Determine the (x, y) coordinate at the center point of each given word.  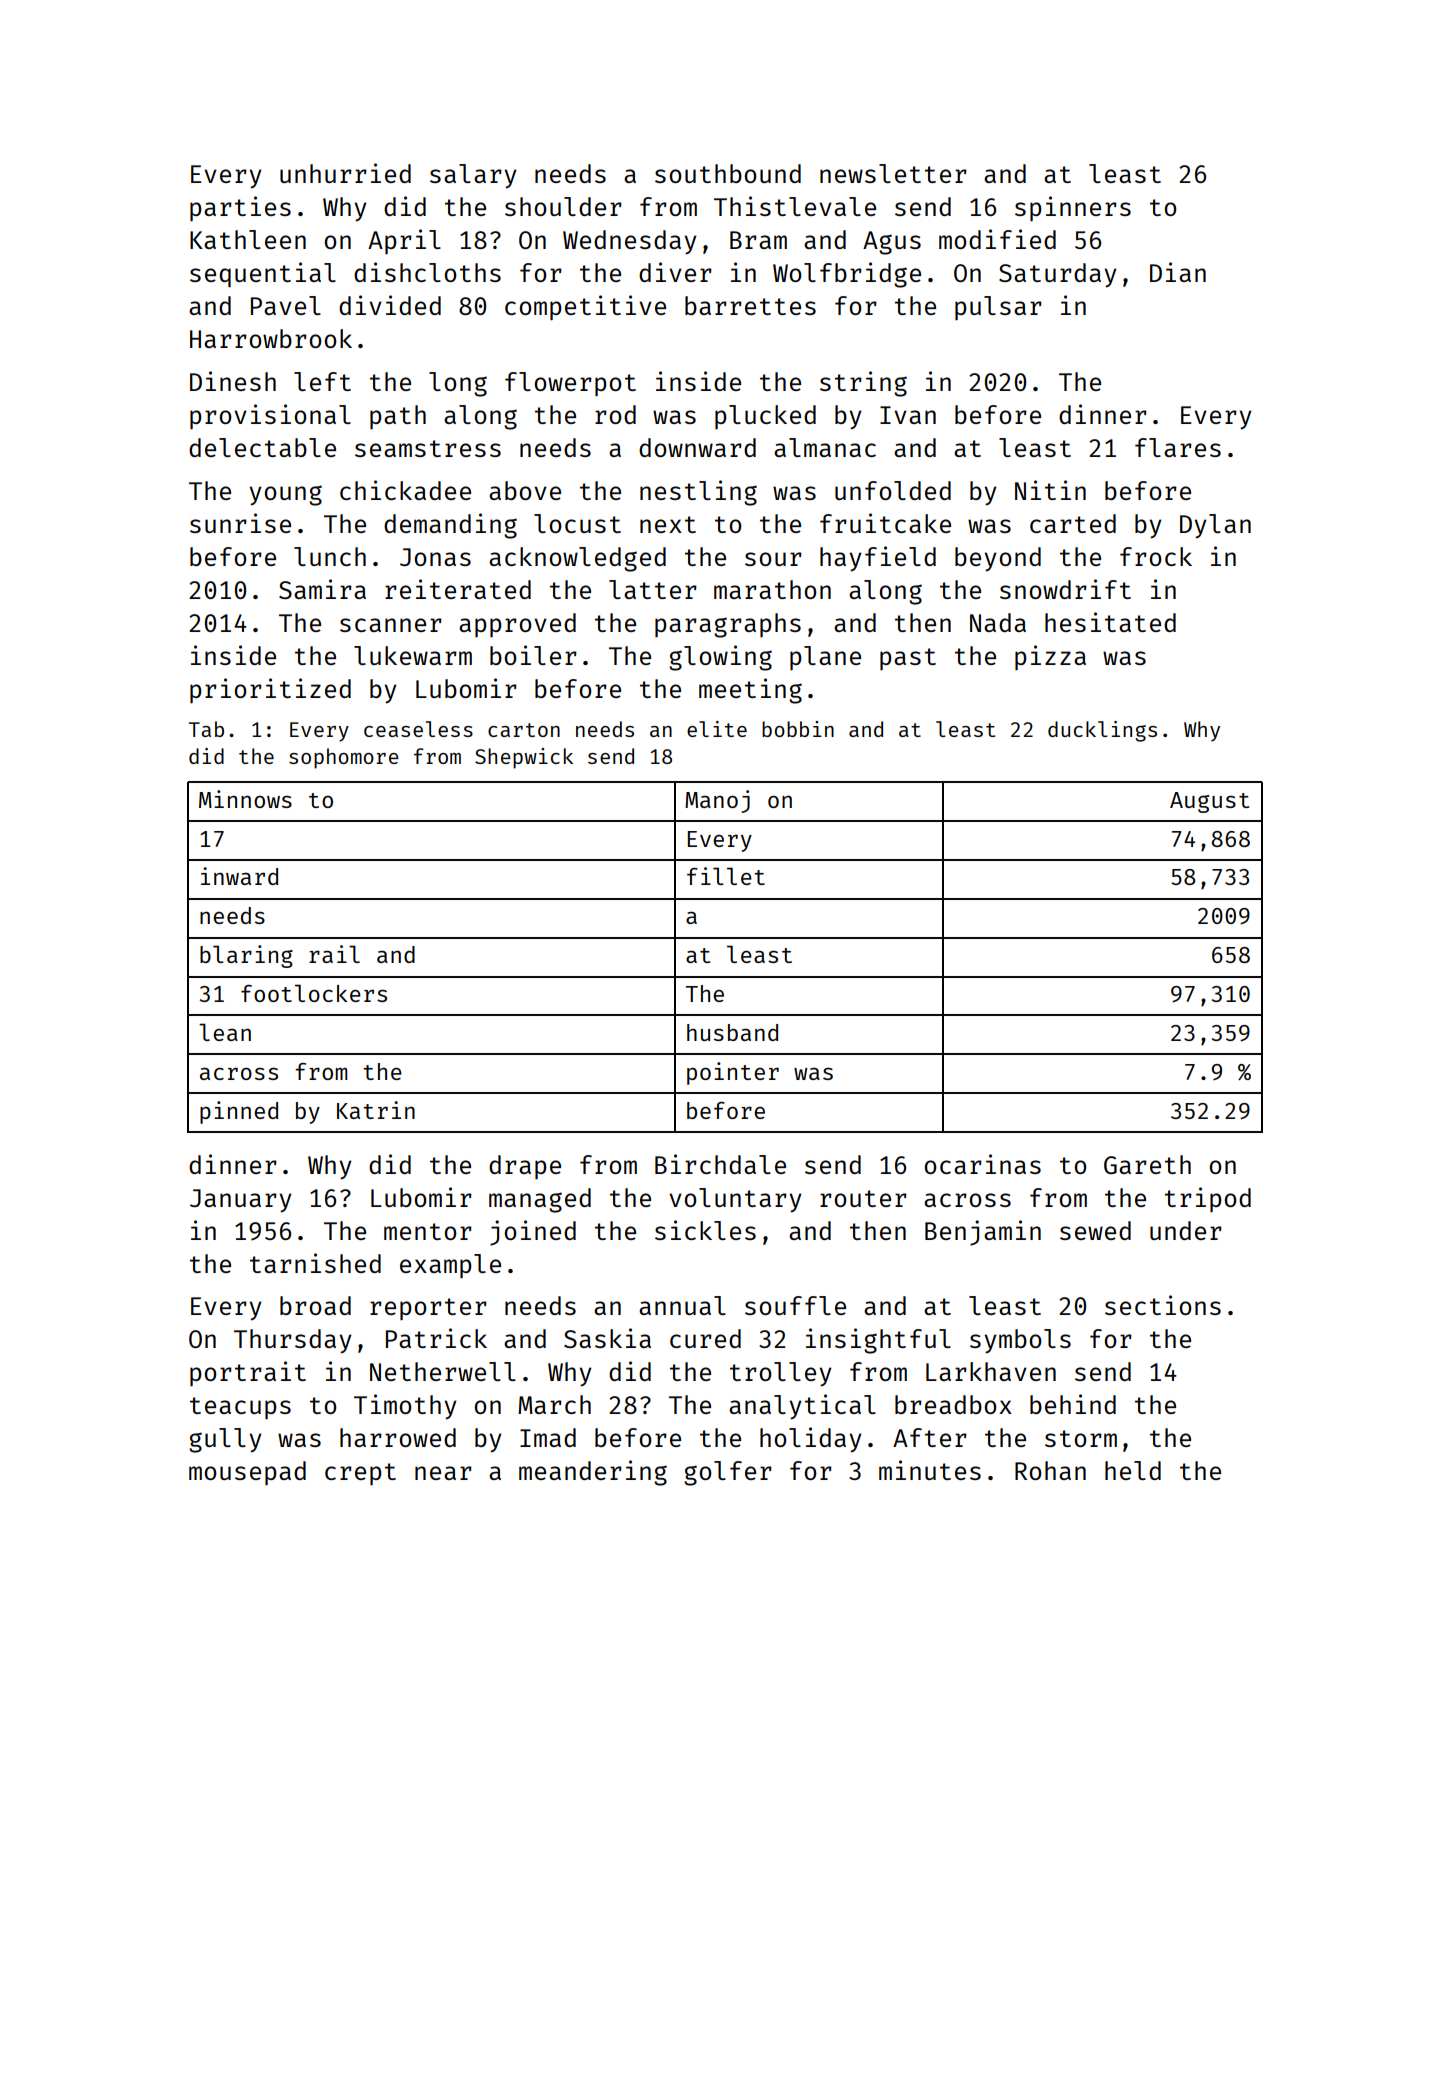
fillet (726, 876)
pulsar (998, 308)
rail (334, 954)
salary (473, 176)
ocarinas (982, 1164)
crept (360, 1474)
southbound (728, 173)
